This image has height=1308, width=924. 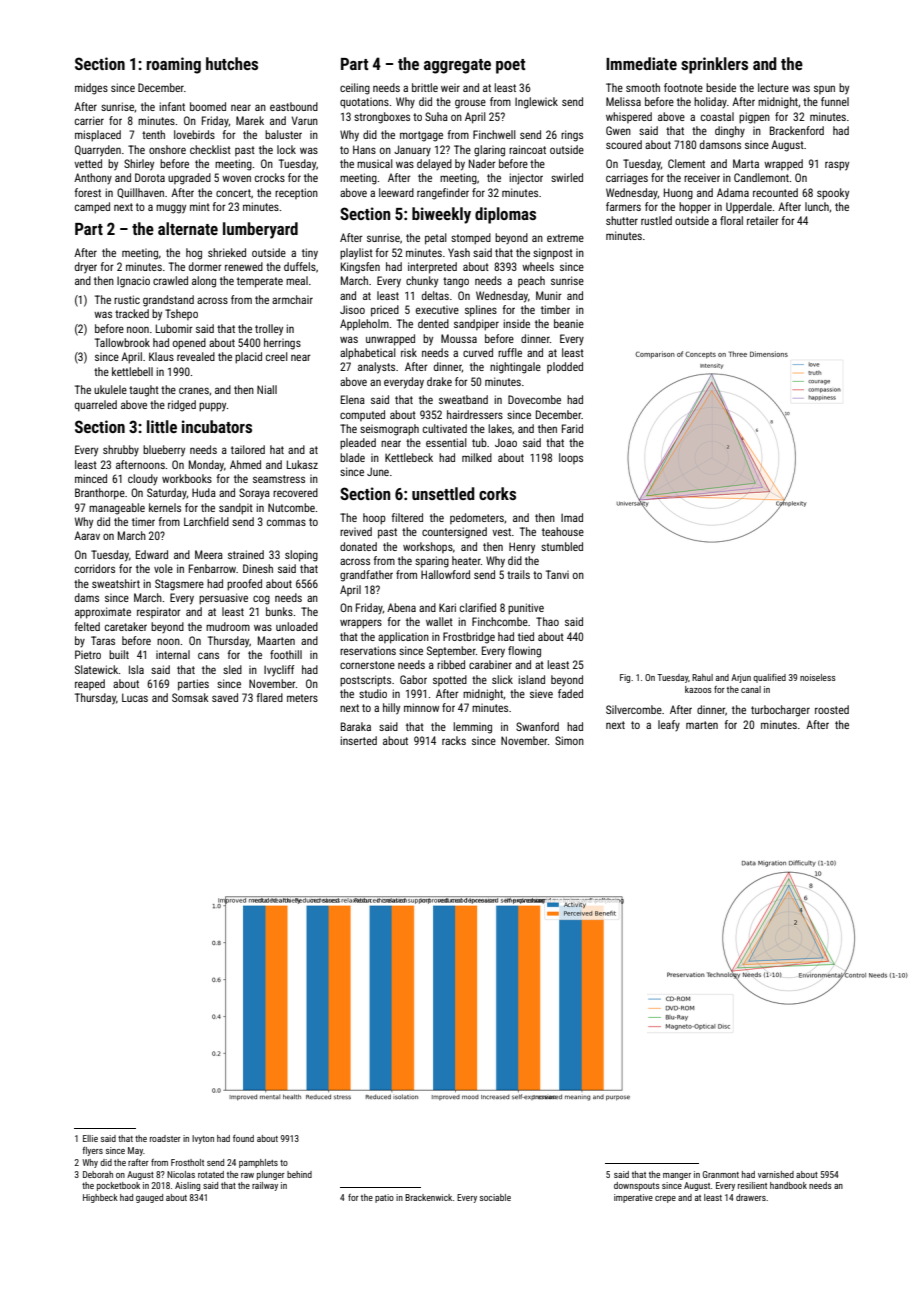 I want to click on Farid, so click(x=572, y=428).
